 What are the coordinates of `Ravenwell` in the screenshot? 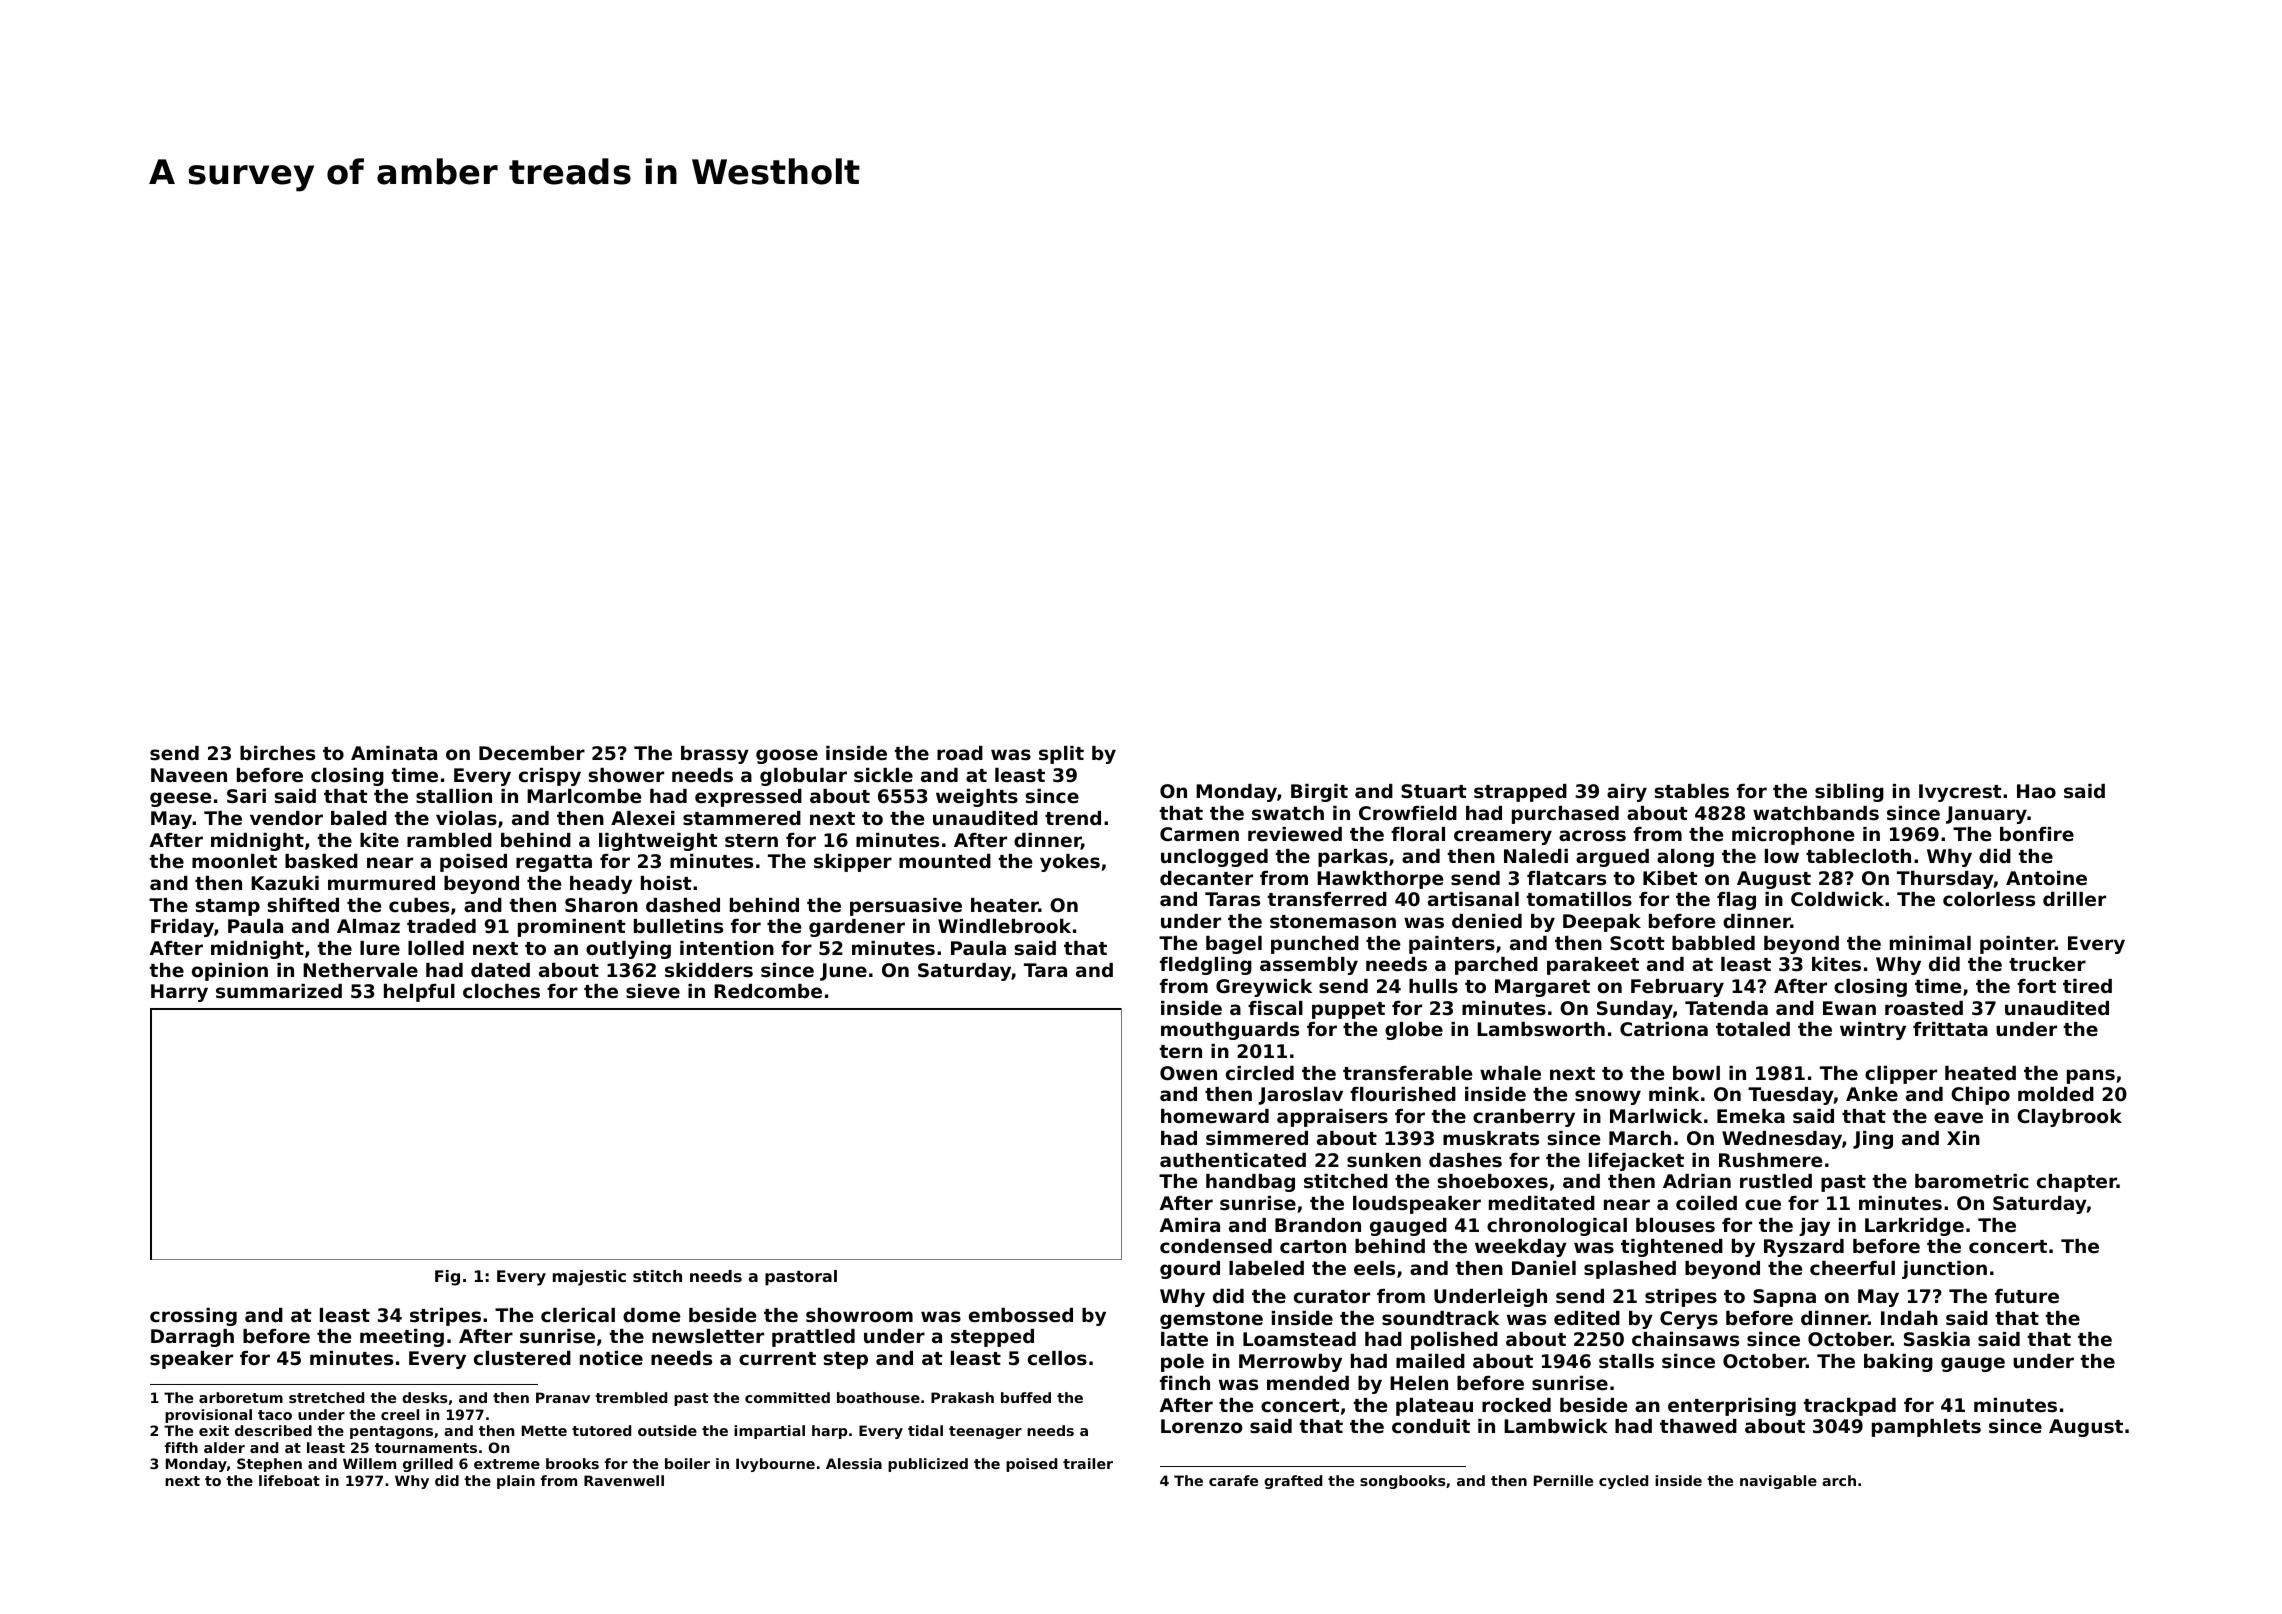 It's located at (624, 1480).
